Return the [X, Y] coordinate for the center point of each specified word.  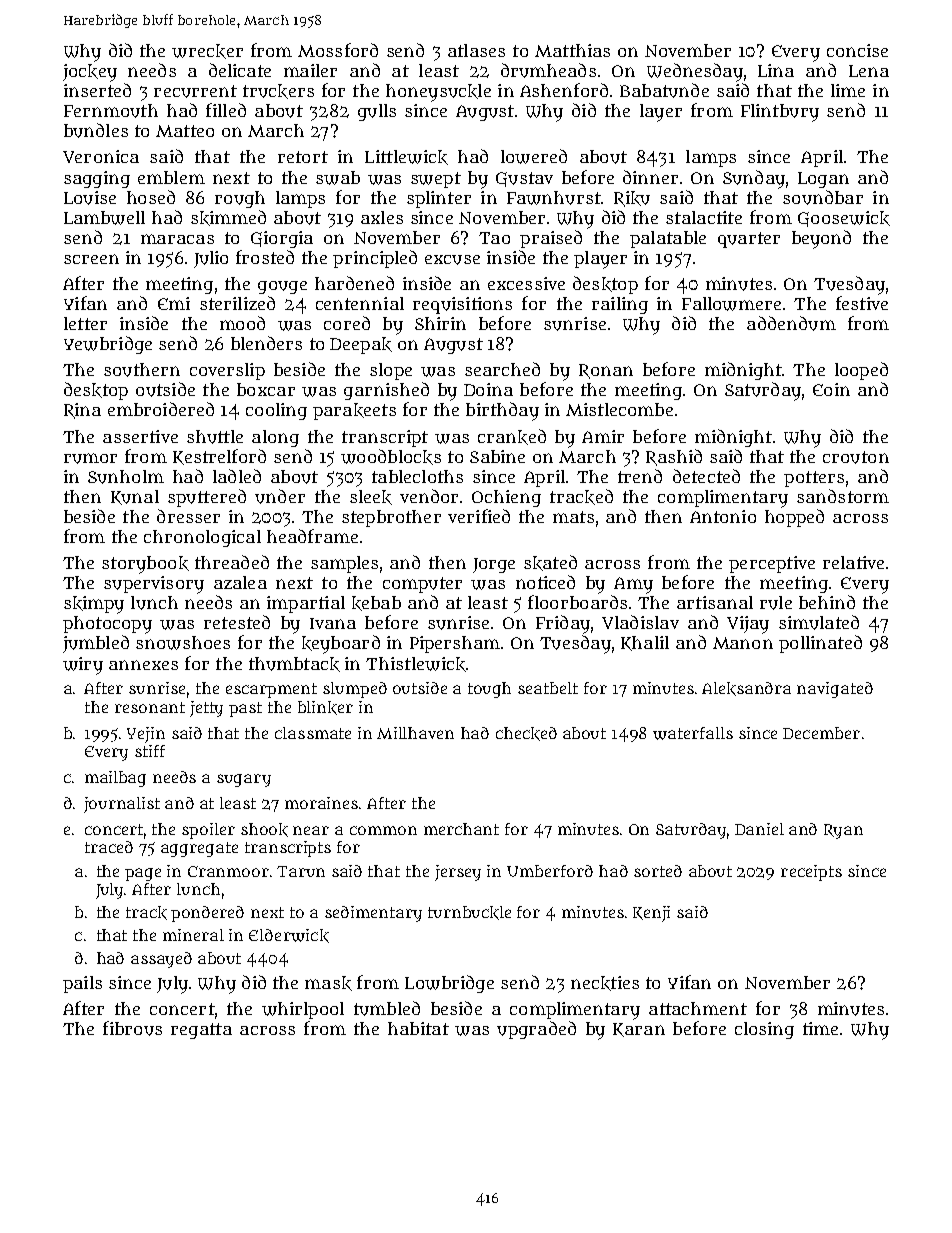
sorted [658, 871]
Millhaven [415, 733]
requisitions [462, 305]
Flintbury [780, 113]
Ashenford [564, 90]
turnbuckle [469, 913]
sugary [244, 780]
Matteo [185, 131]
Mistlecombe [619, 409]
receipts [811, 873]
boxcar [266, 389]
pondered [207, 914]
